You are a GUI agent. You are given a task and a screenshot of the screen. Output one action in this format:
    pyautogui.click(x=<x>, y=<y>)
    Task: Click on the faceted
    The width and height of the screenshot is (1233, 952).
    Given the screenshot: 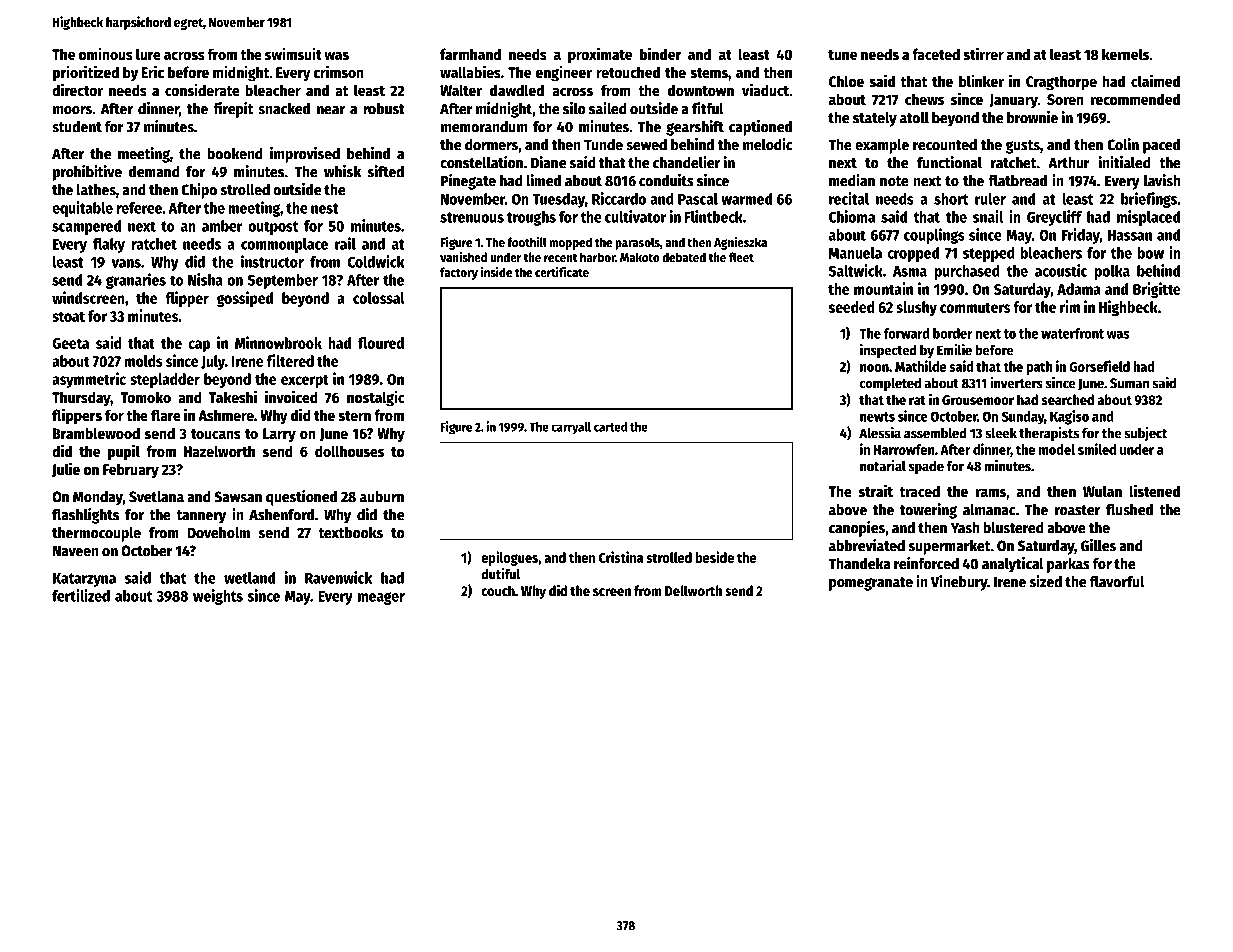 What is the action you would take?
    pyautogui.click(x=936, y=54)
